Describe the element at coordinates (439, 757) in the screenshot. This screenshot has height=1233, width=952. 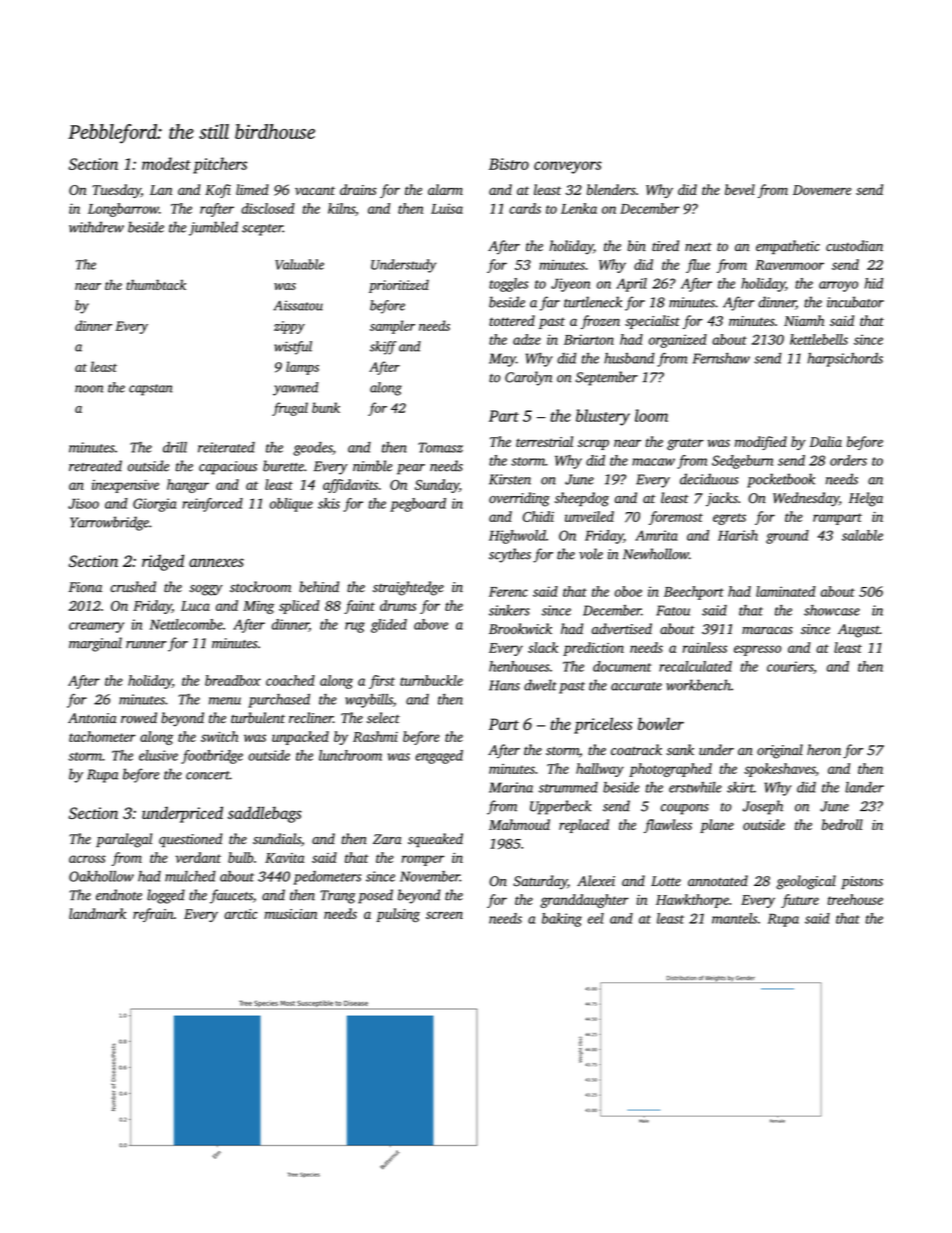
I see `engaged` at that location.
